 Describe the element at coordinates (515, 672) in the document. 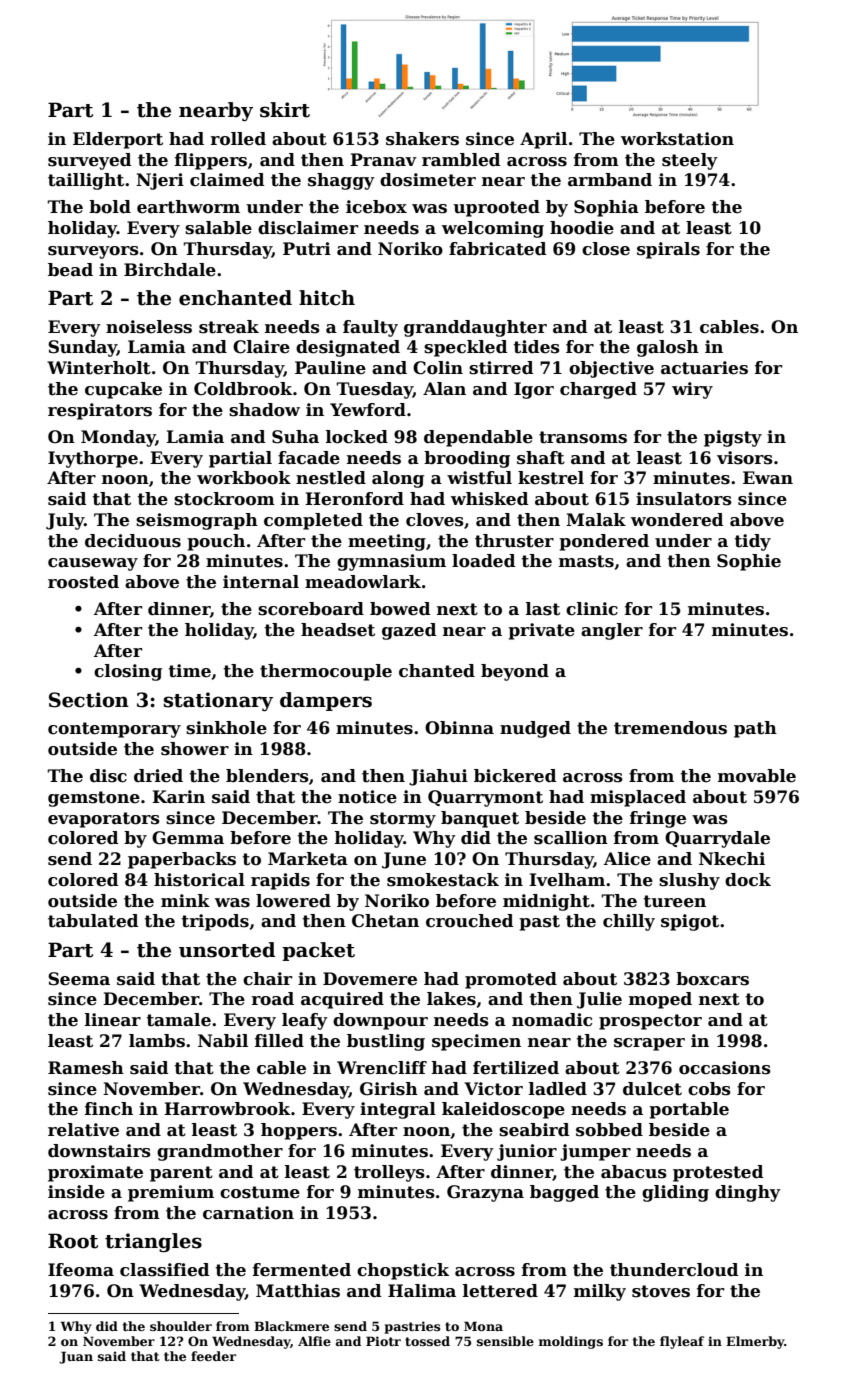

I see `beyond` at that location.
